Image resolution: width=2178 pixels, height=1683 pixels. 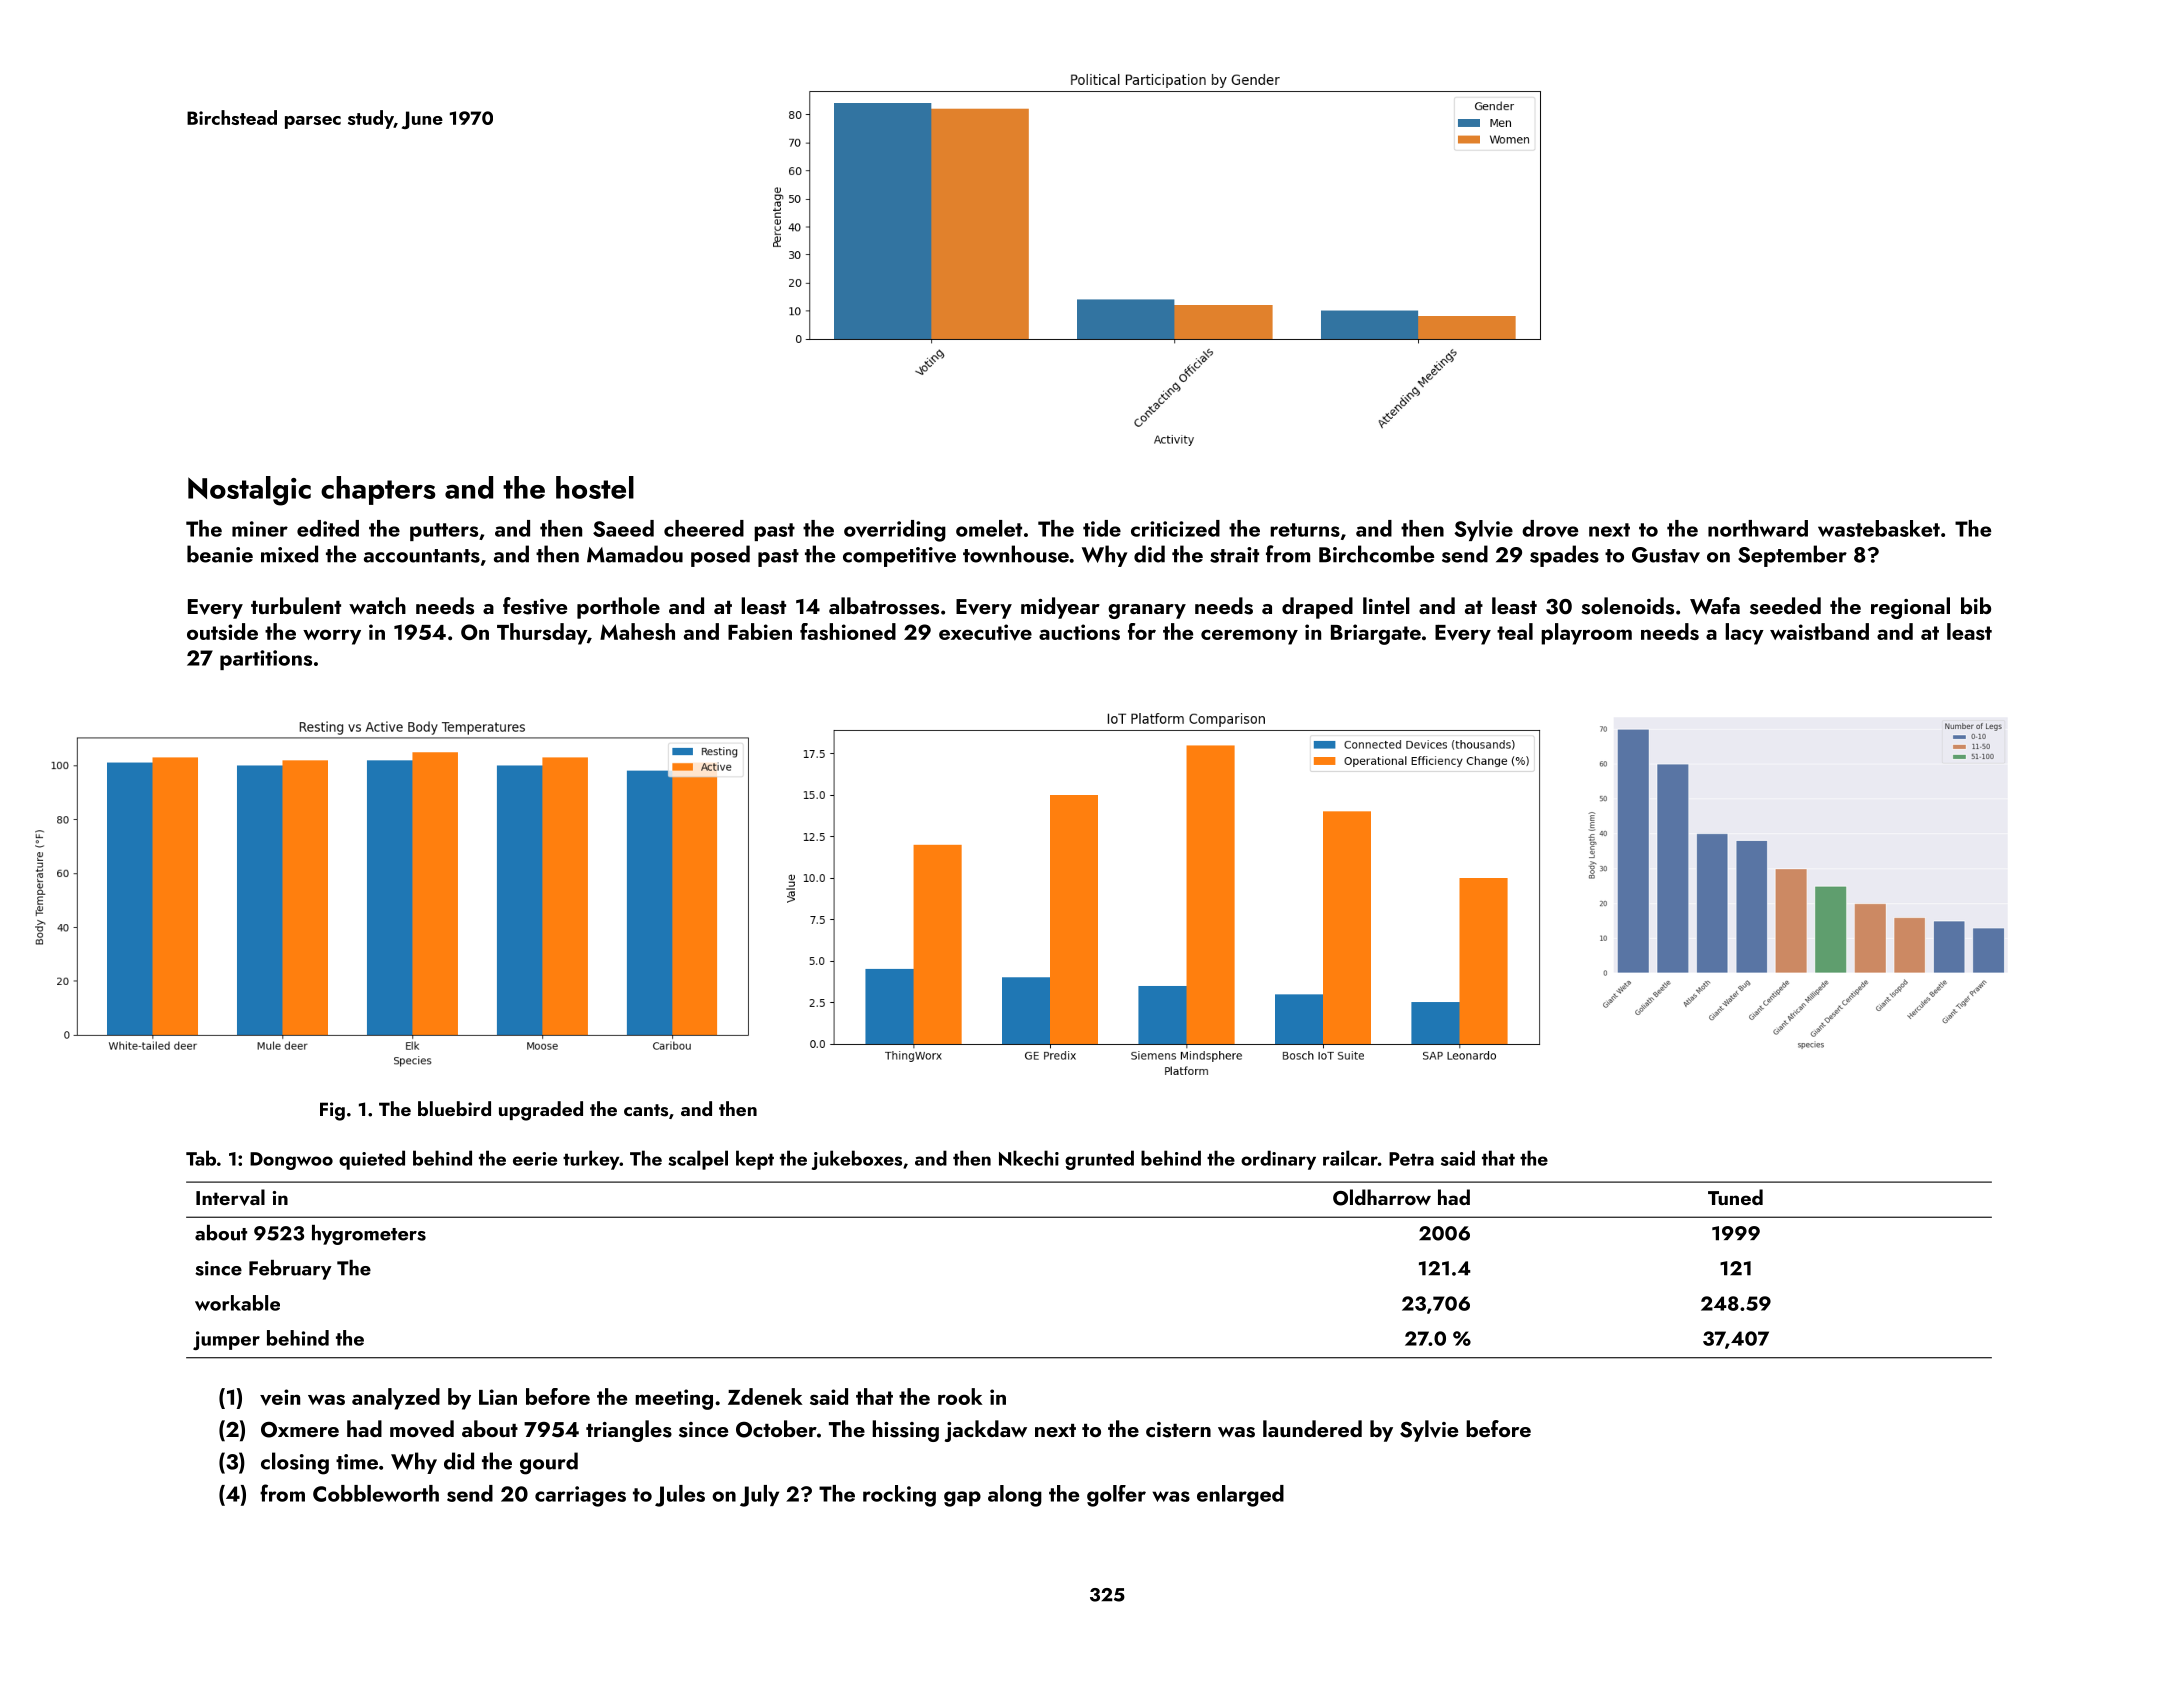 I want to click on bluebird, so click(x=454, y=1108).
